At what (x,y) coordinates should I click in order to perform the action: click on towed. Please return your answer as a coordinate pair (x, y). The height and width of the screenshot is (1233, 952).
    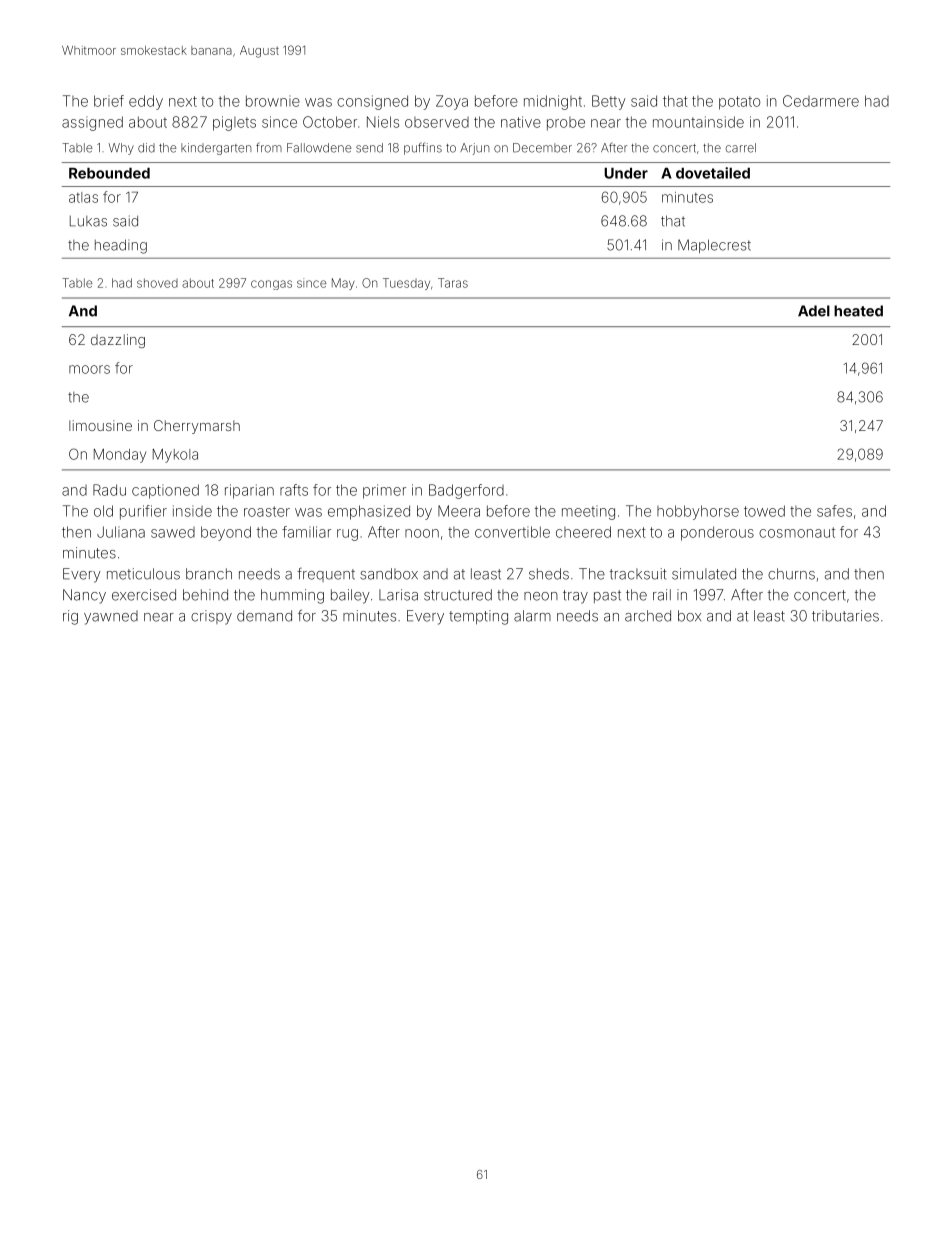
    Looking at the image, I should click on (764, 511).
